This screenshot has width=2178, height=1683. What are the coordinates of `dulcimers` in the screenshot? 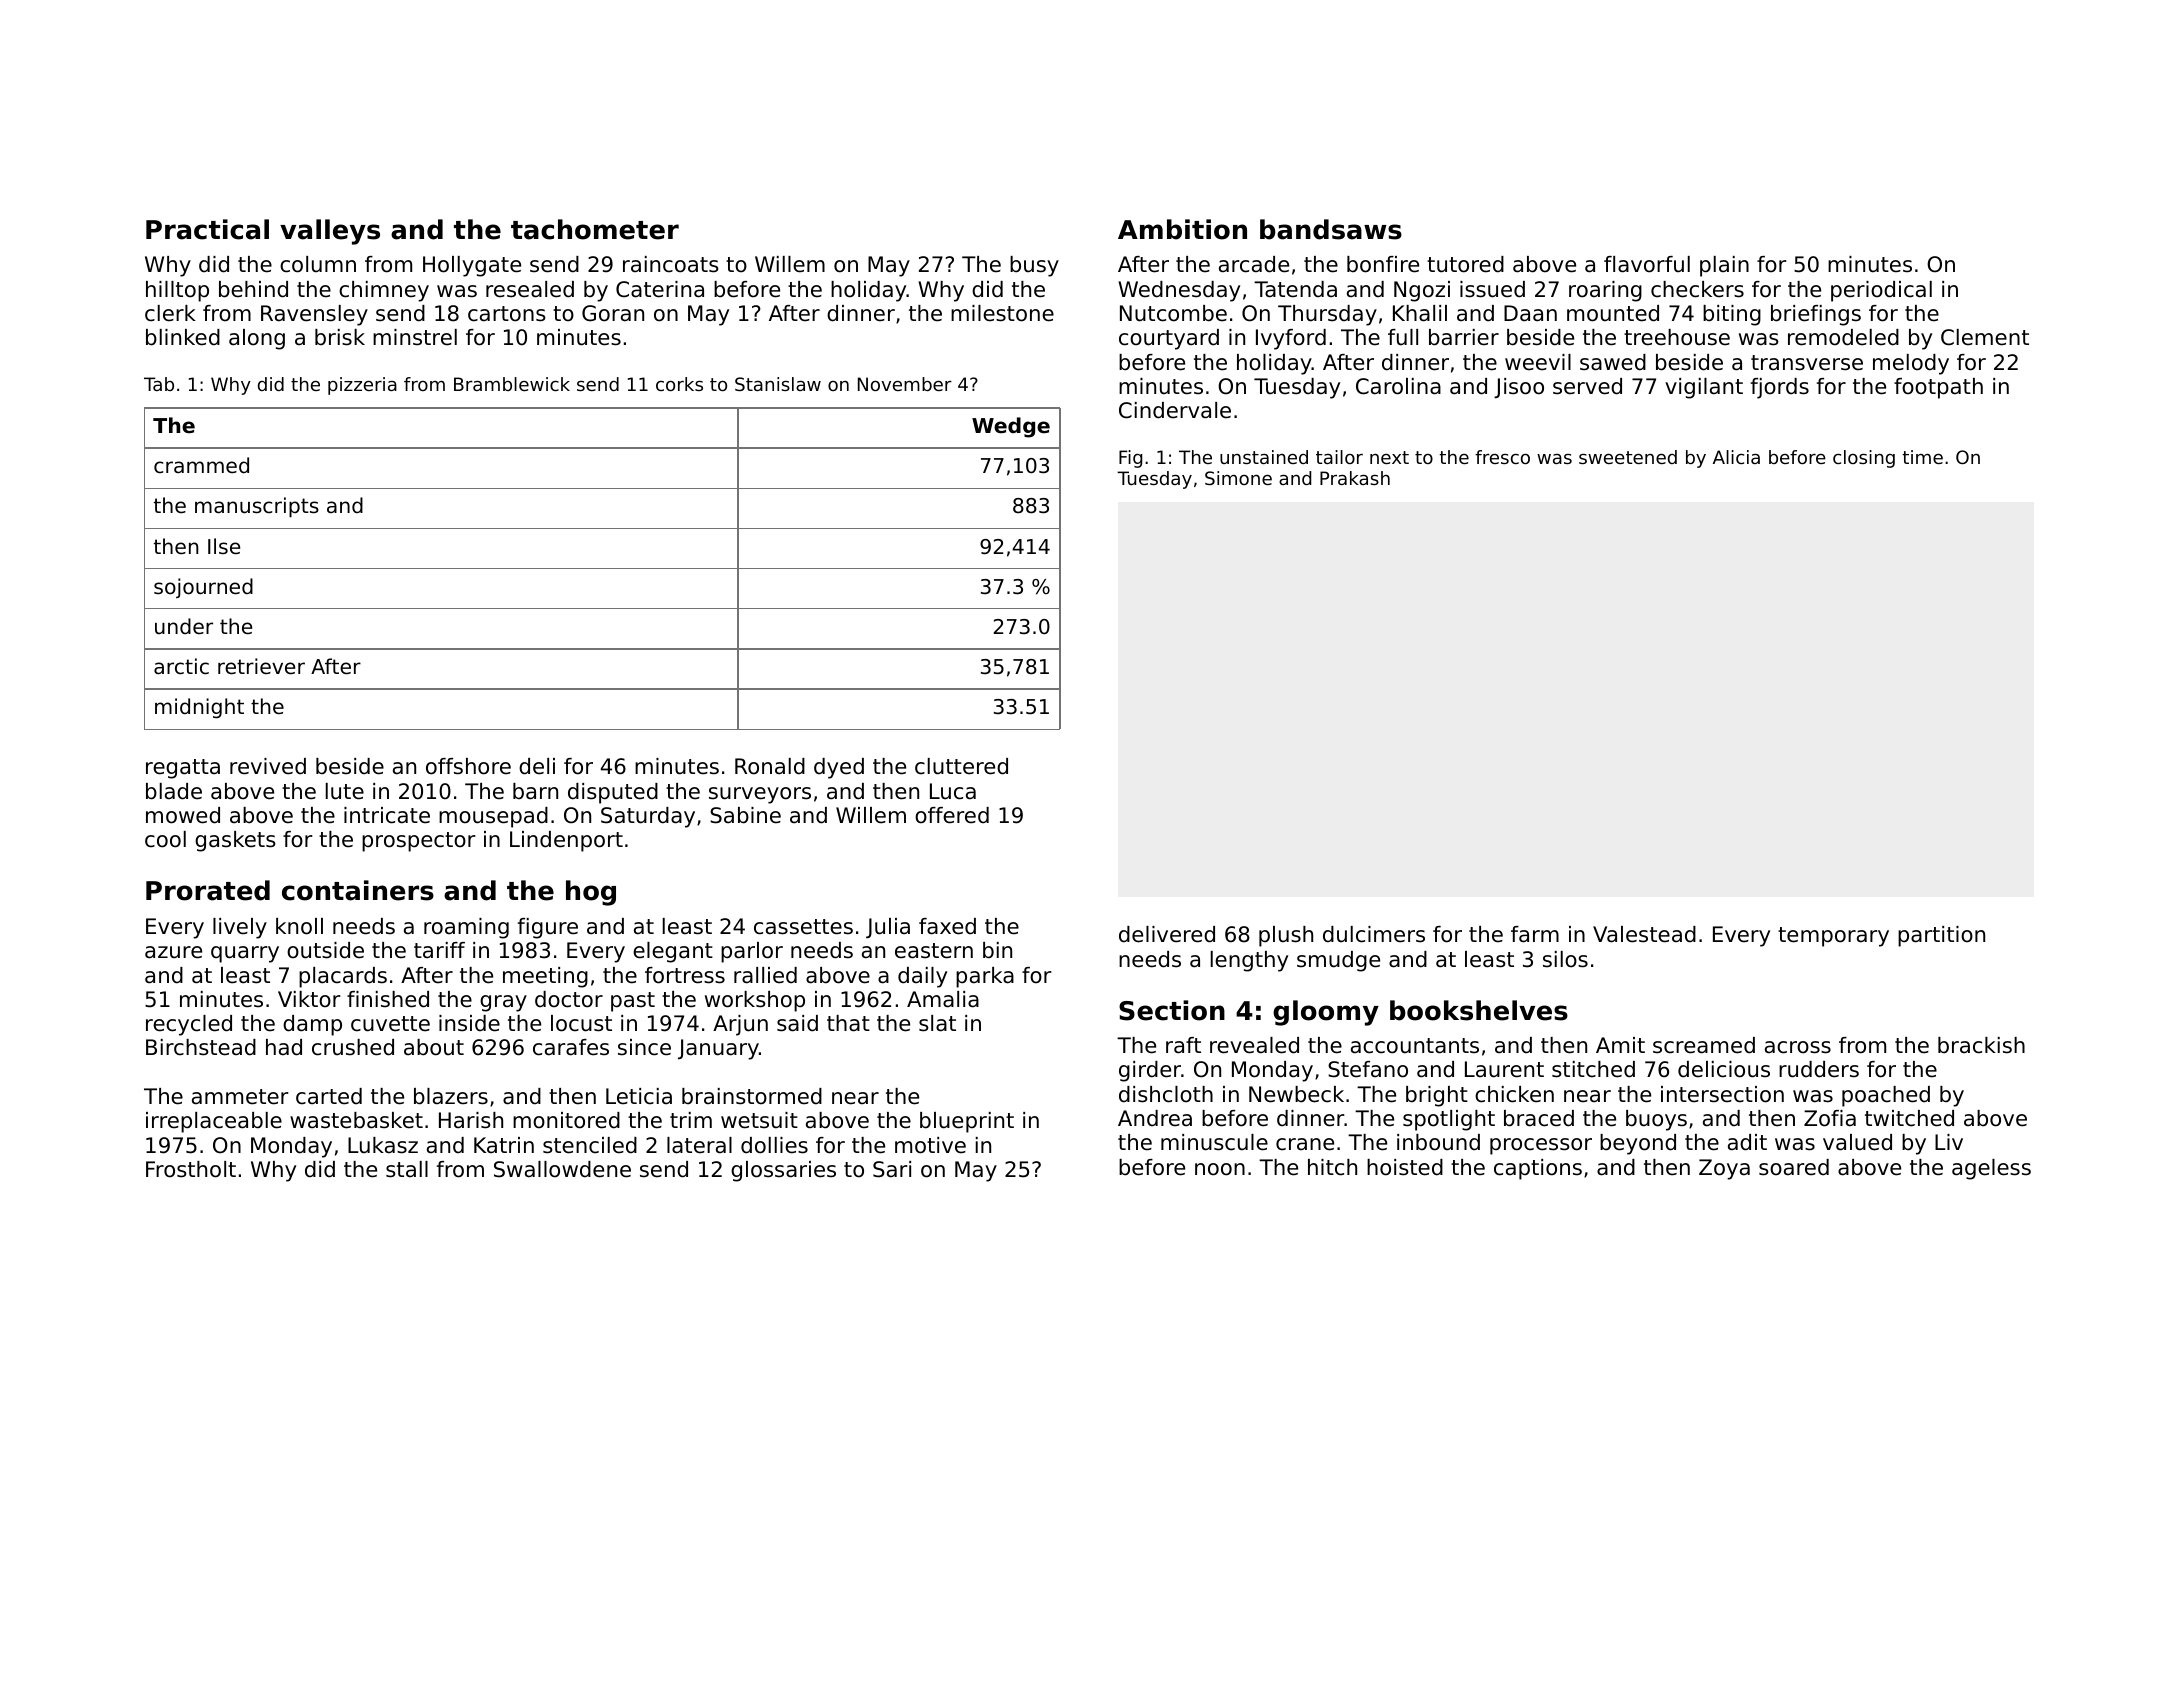 It's located at (1374, 934).
